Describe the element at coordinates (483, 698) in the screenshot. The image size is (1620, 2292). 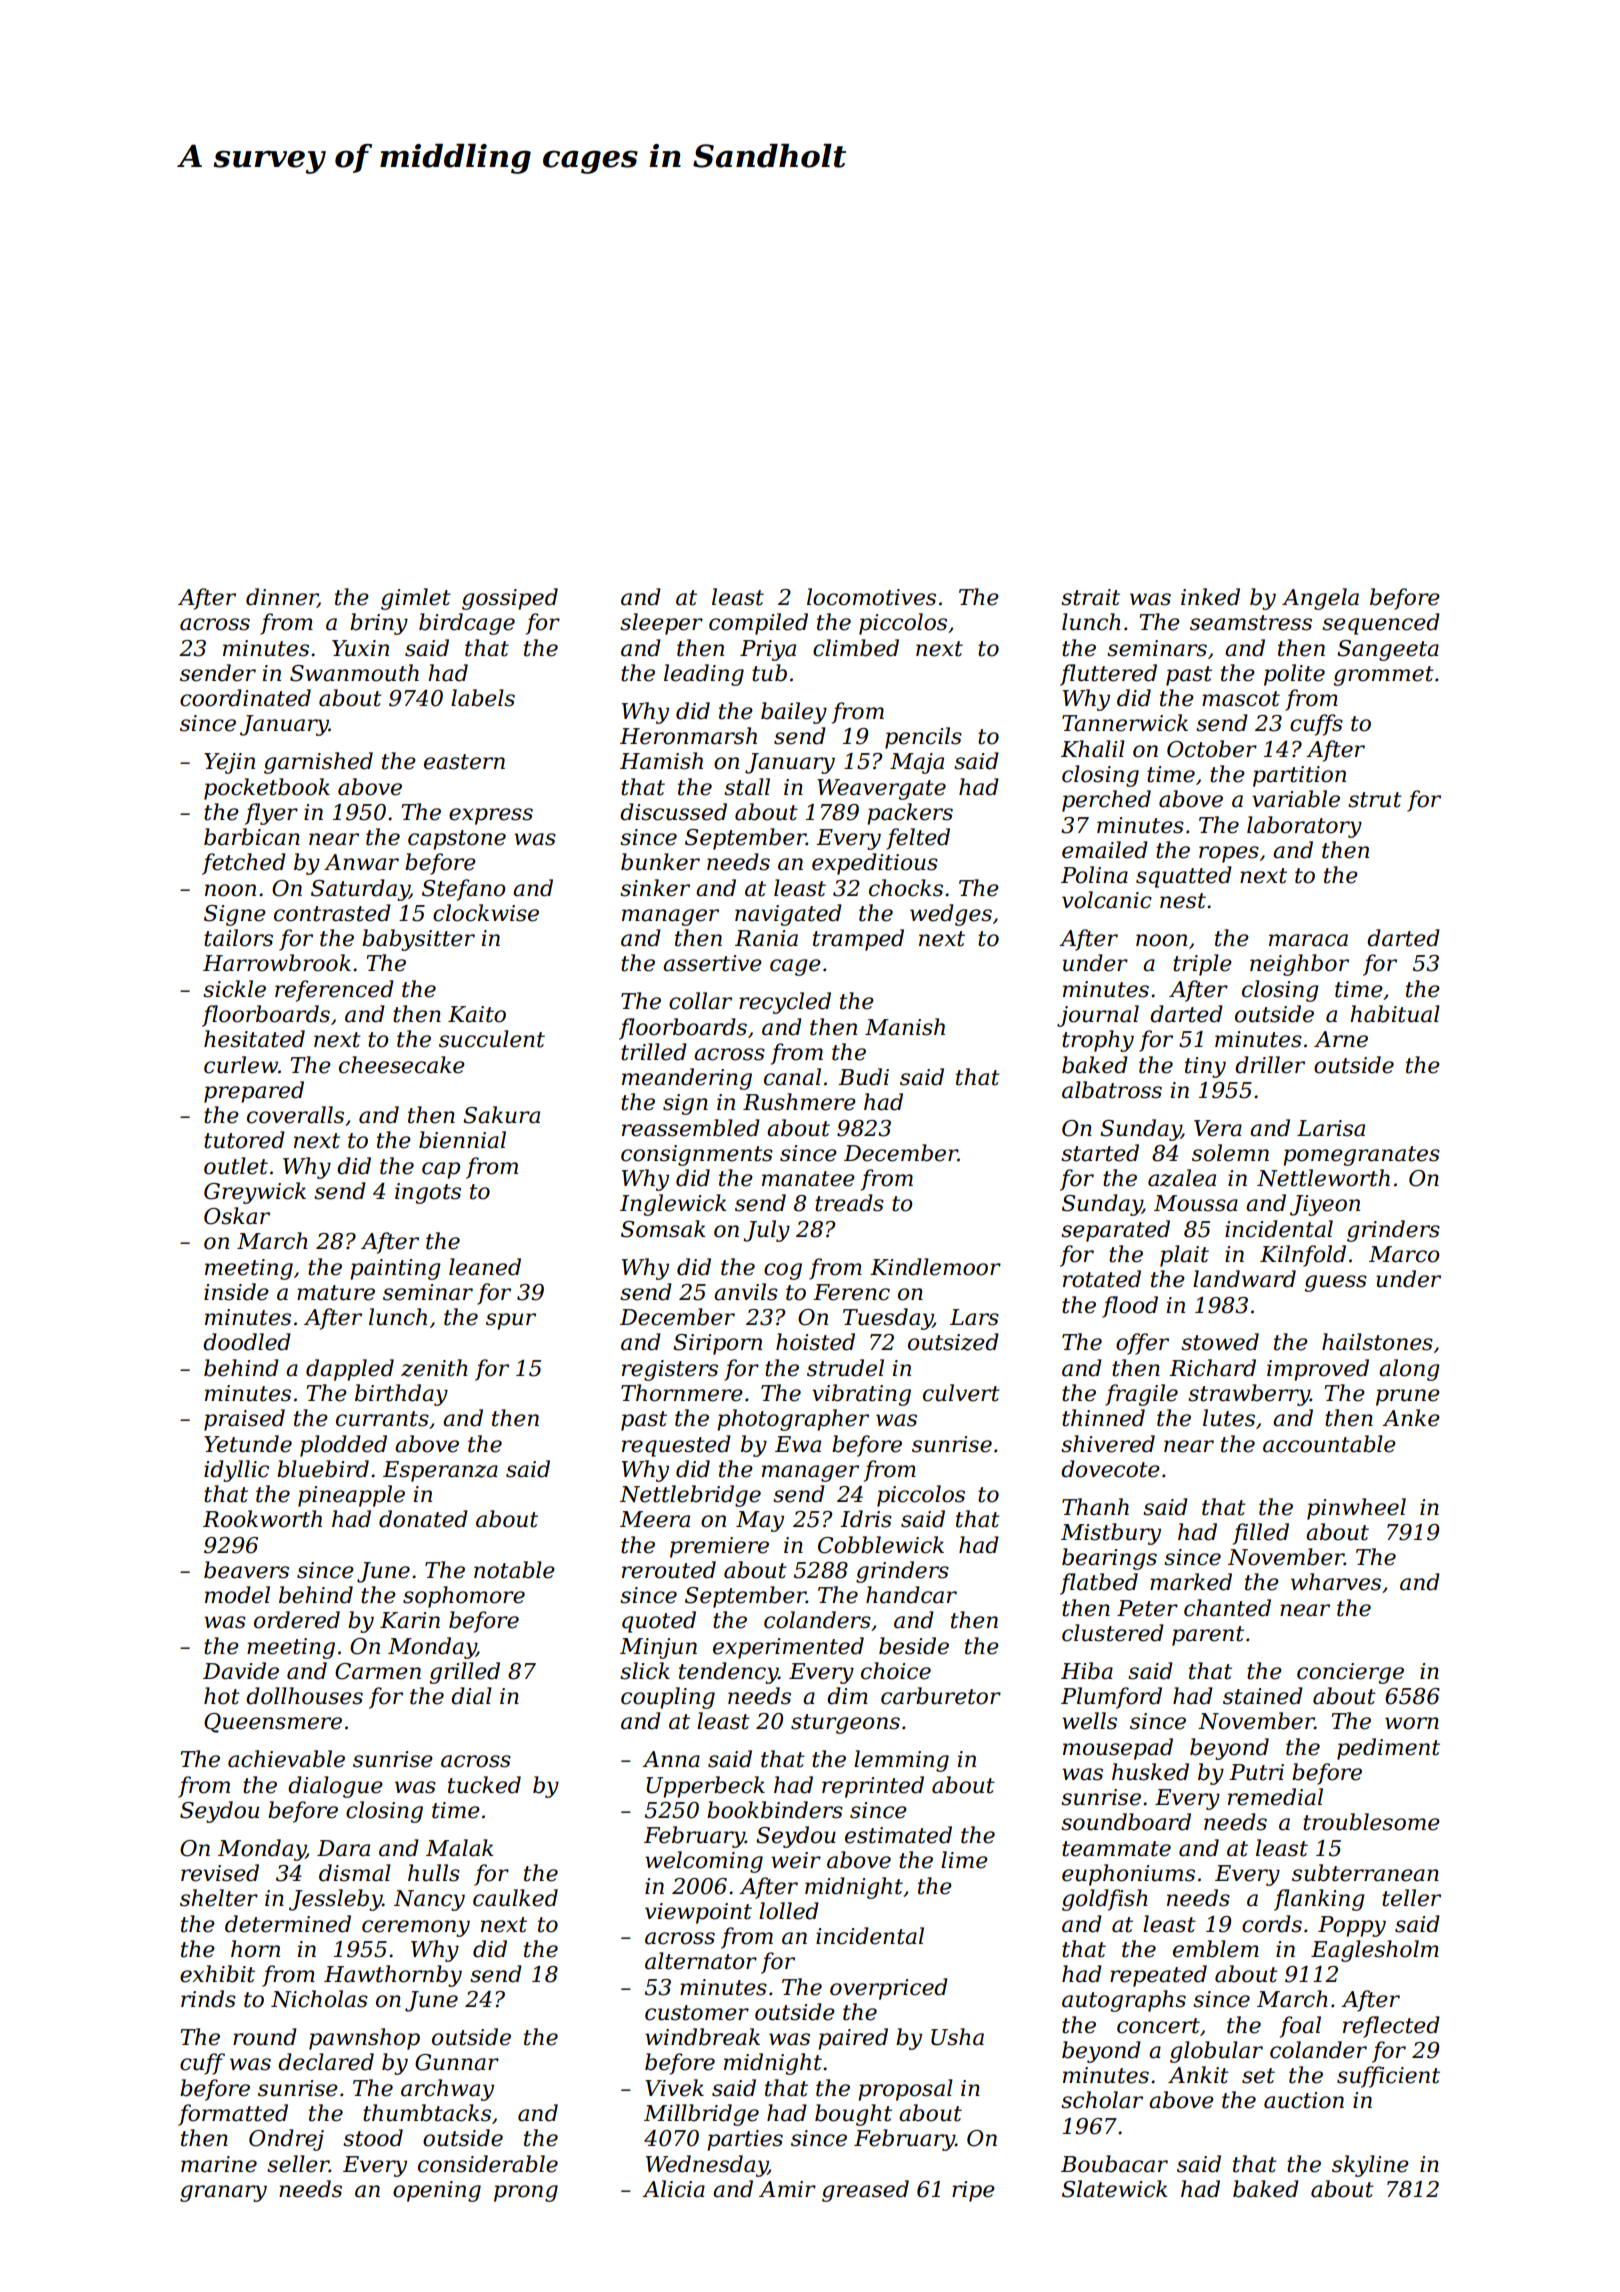
I see `labels` at that location.
